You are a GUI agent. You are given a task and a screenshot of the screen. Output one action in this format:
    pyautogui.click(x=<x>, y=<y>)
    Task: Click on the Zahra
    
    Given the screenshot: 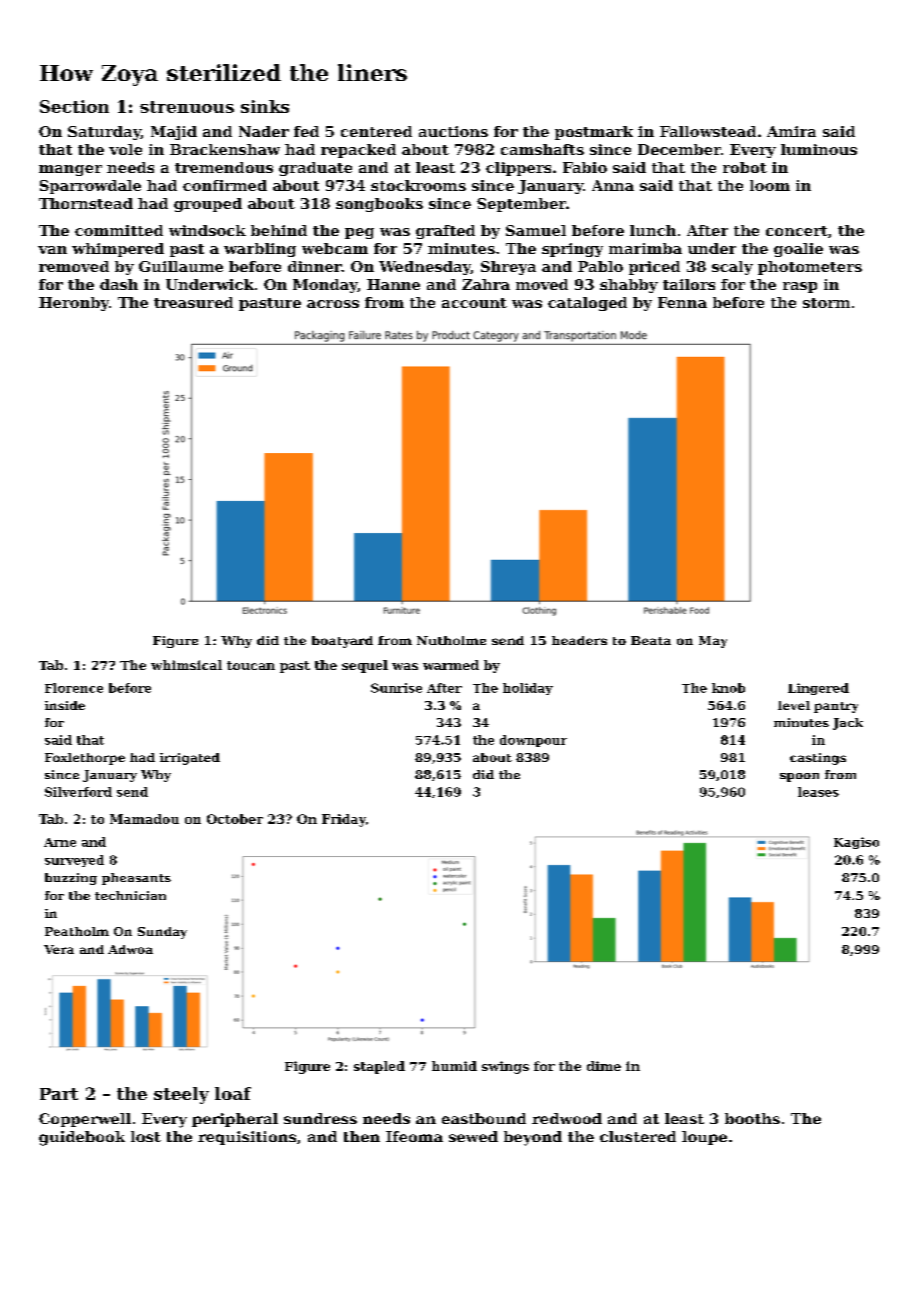 What is the action you would take?
    pyautogui.click(x=486, y=284)
